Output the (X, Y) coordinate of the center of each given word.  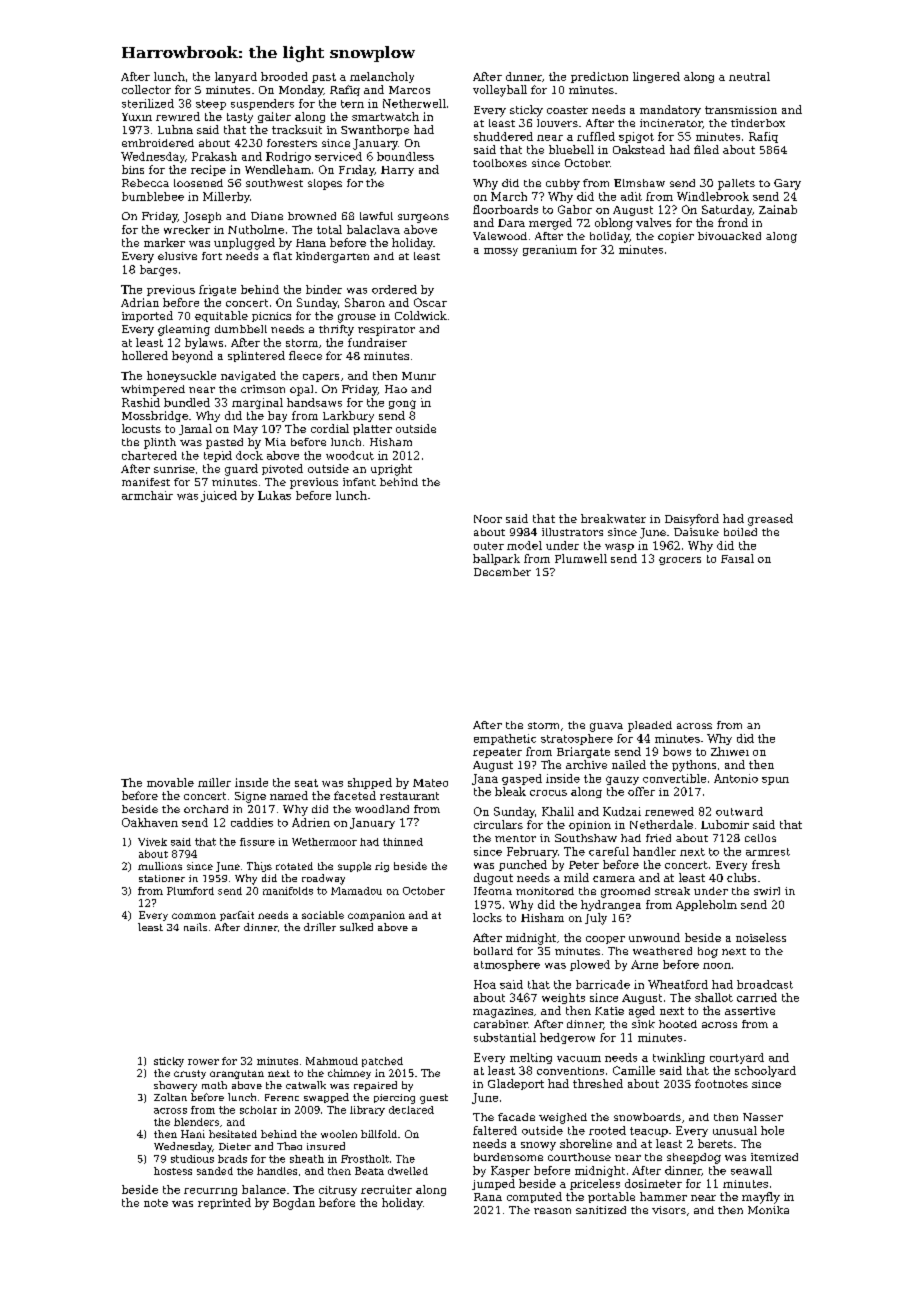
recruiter (386, 1189)
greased (770, 520)
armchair (147, 495)
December (502, 572)
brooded (284, 76)
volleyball (500, 91)
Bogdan (294, 1204)
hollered (145, 355)
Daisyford (692, 520)
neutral (749, 76)
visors (669, 1210)
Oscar (430, 302)
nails (195, 927)
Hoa (485, 984)
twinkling (679, 1058)
